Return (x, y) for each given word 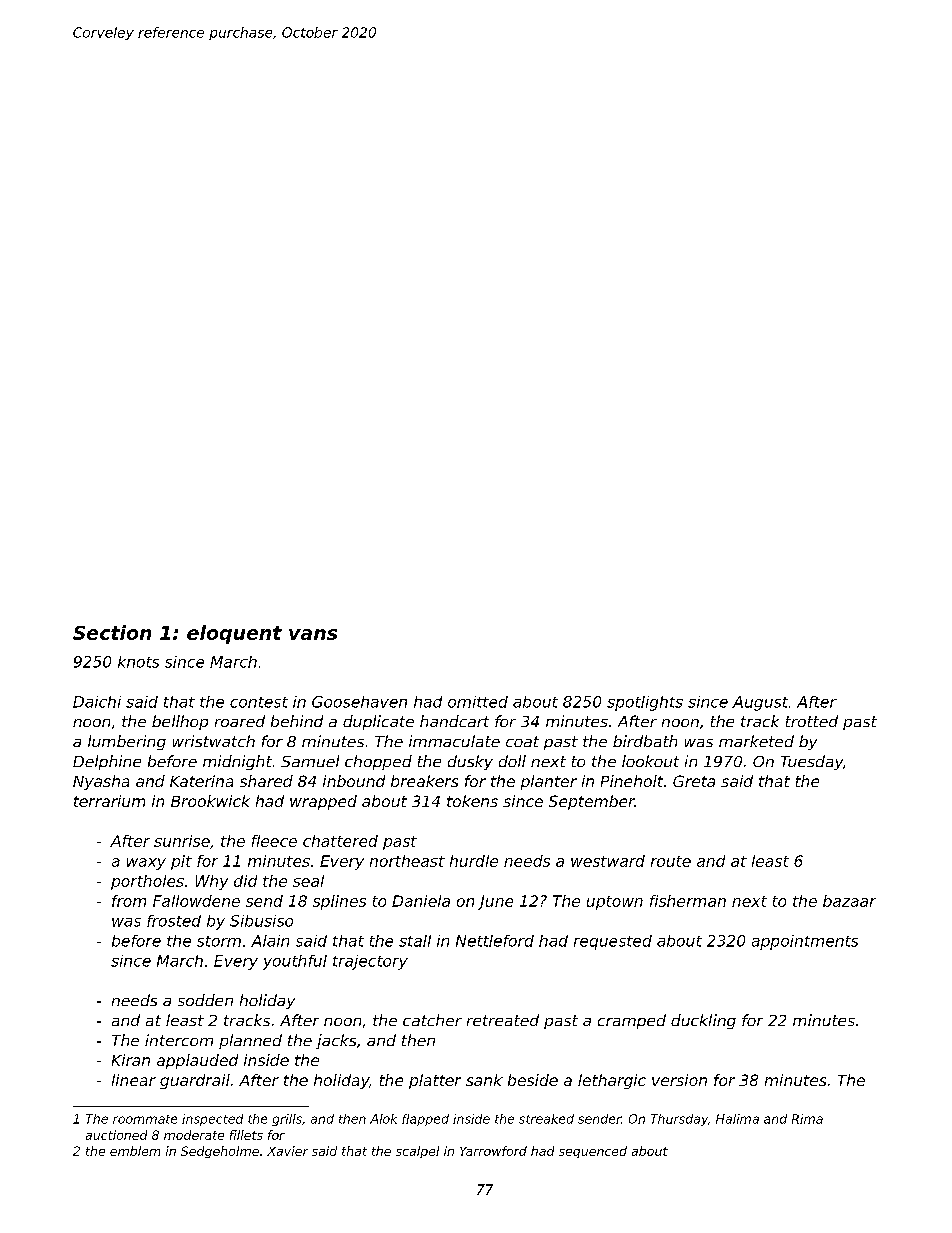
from (129, 901)
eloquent (234, 634)
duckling (703, 1021)
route (671, 861)
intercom (179, 1040)
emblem (135, 1151)
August (760, 703)
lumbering (127, 742)
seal (308, 881)
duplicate (378, 722)
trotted (812, 721)
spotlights (645, 703)
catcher (432, 1020)
